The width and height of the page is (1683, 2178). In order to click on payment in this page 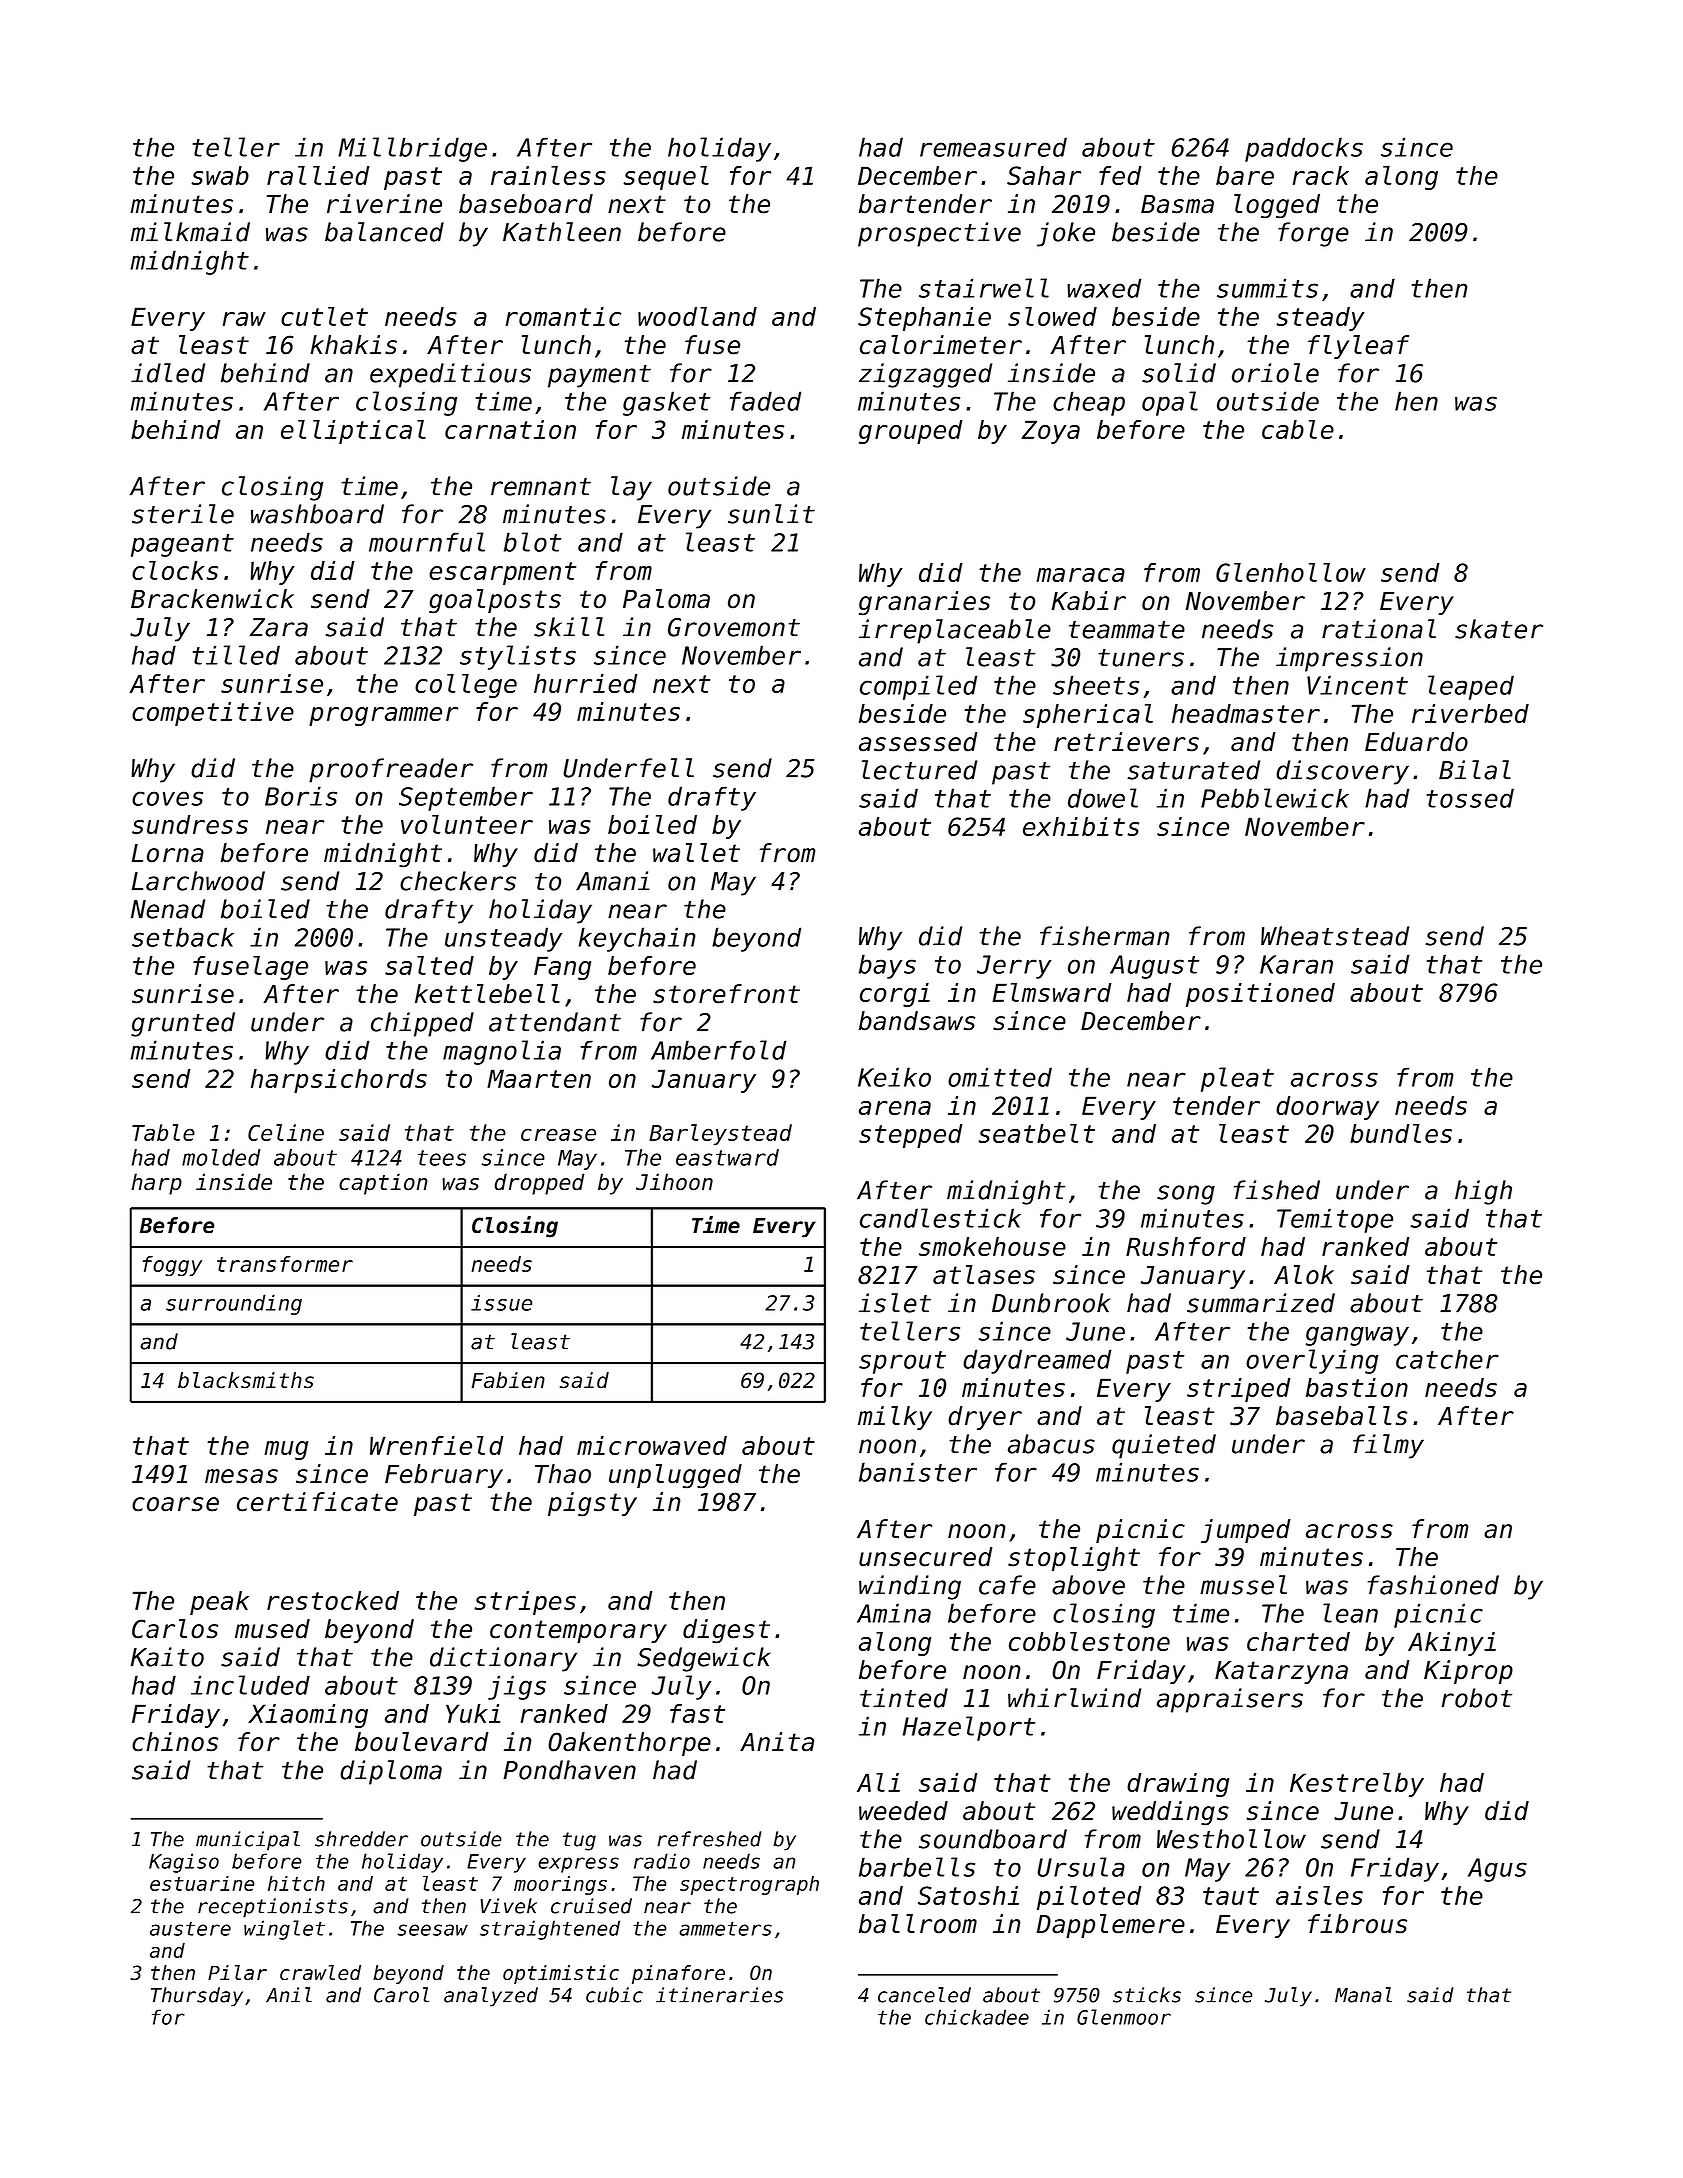, I will do `click(599, 376)`.
